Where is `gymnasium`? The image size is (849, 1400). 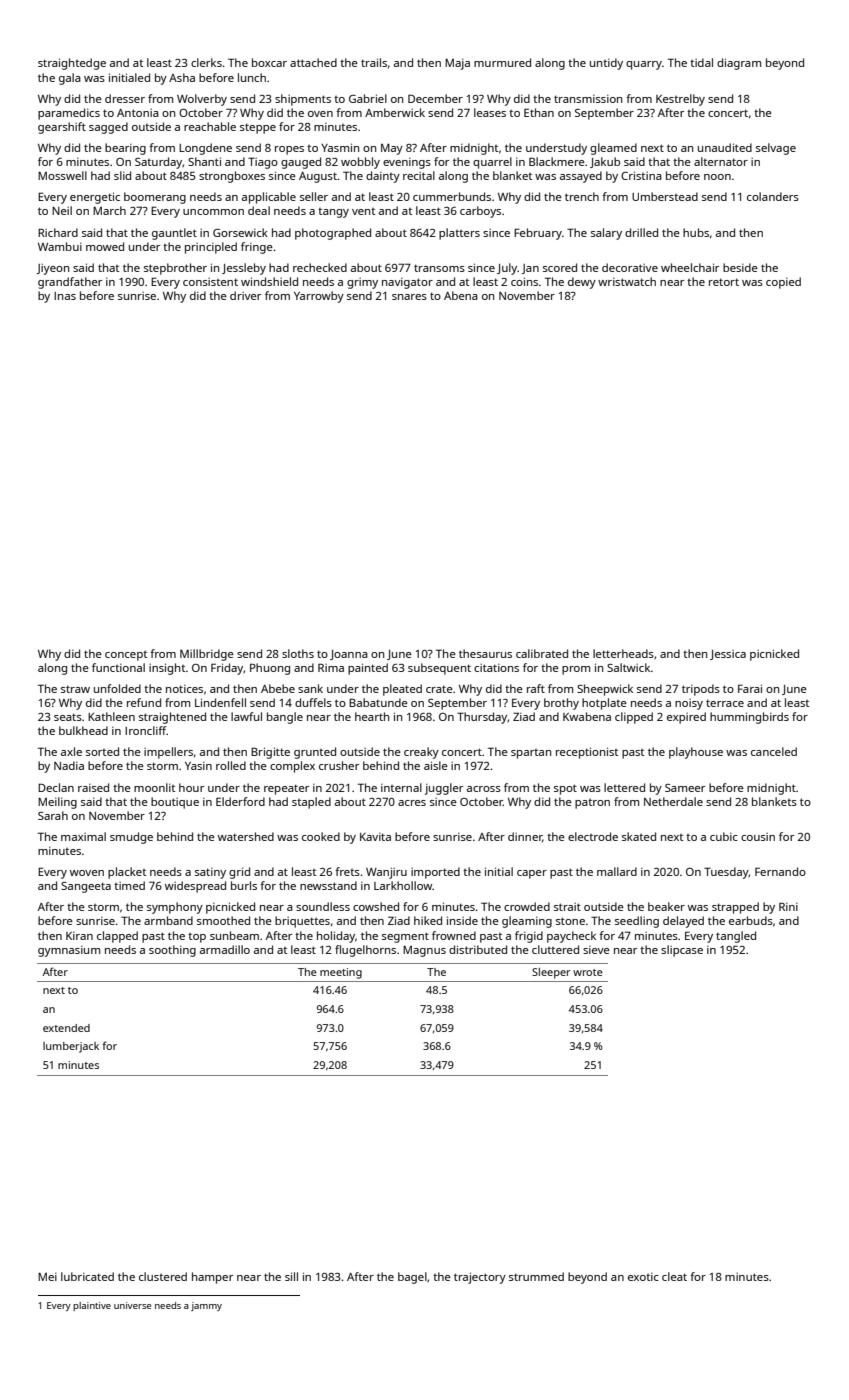 gymnasium is located at coordinates (69, 951).
